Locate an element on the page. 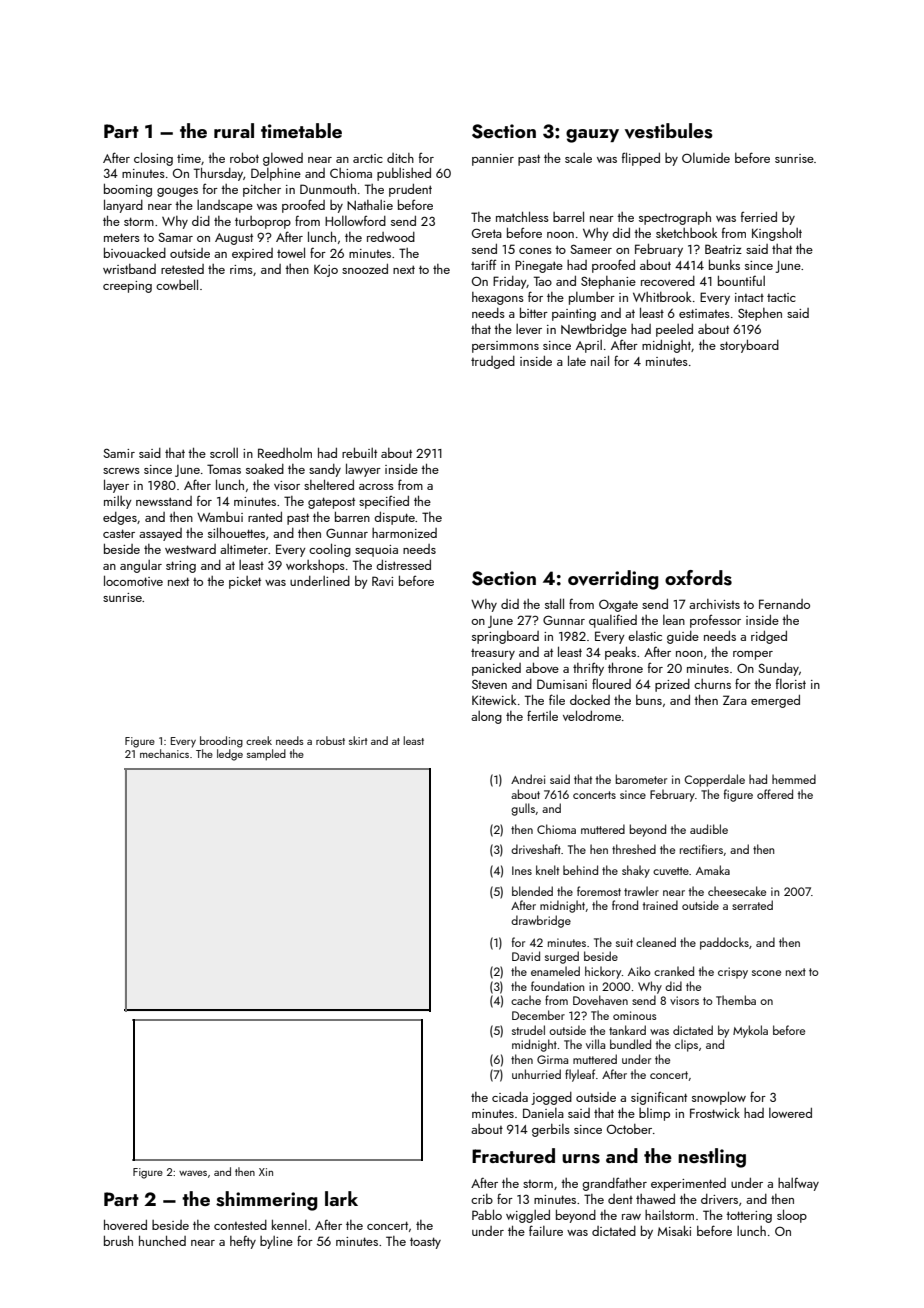 The width and height of the page is (924, 1308). gauzy is located at coordinates (592, 136).
